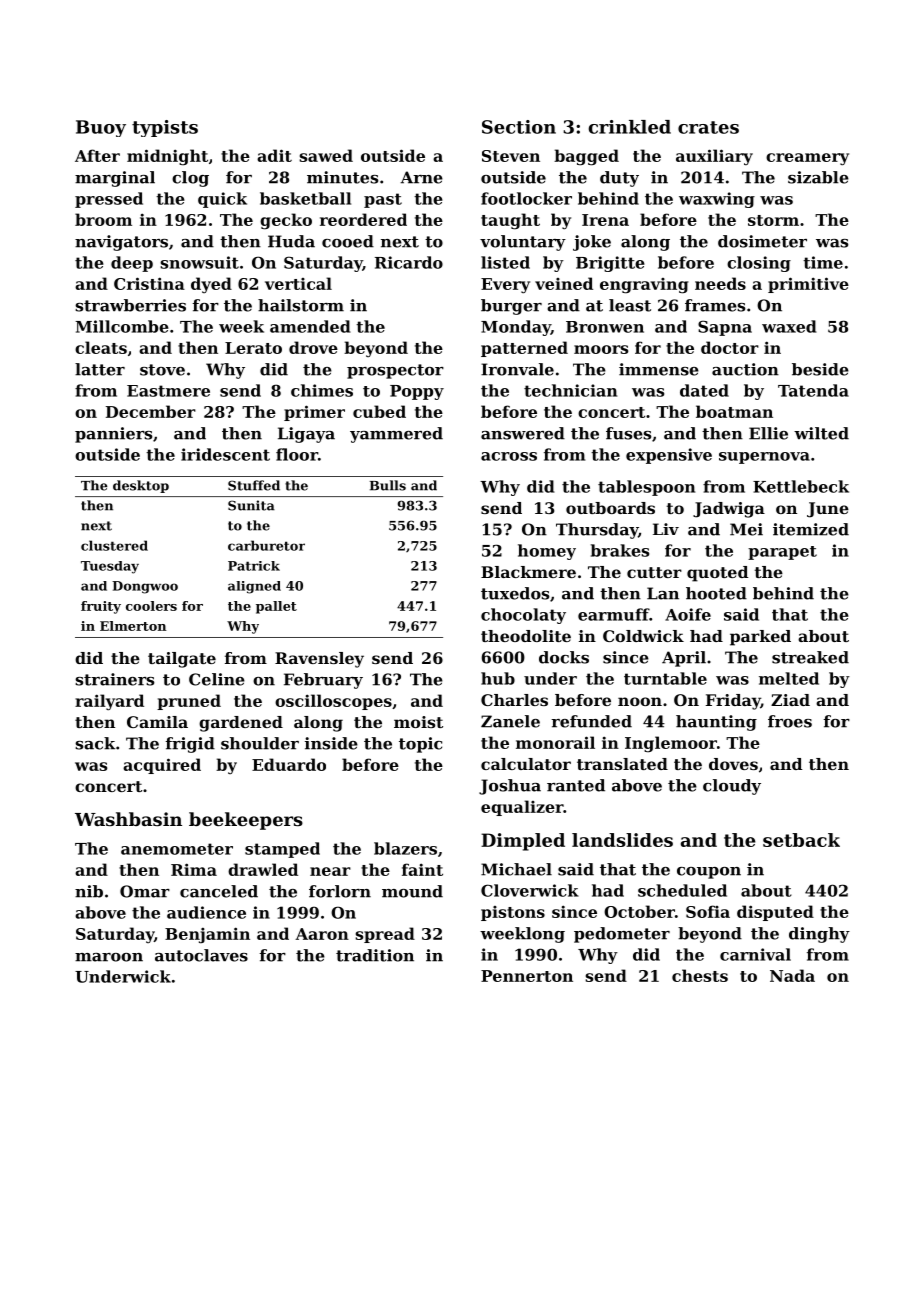 The width and height of the page is (924, 1308). What do you see at coordinates (282, 850) in the page?
I see `stamped` at bounding box center [282, 850].
